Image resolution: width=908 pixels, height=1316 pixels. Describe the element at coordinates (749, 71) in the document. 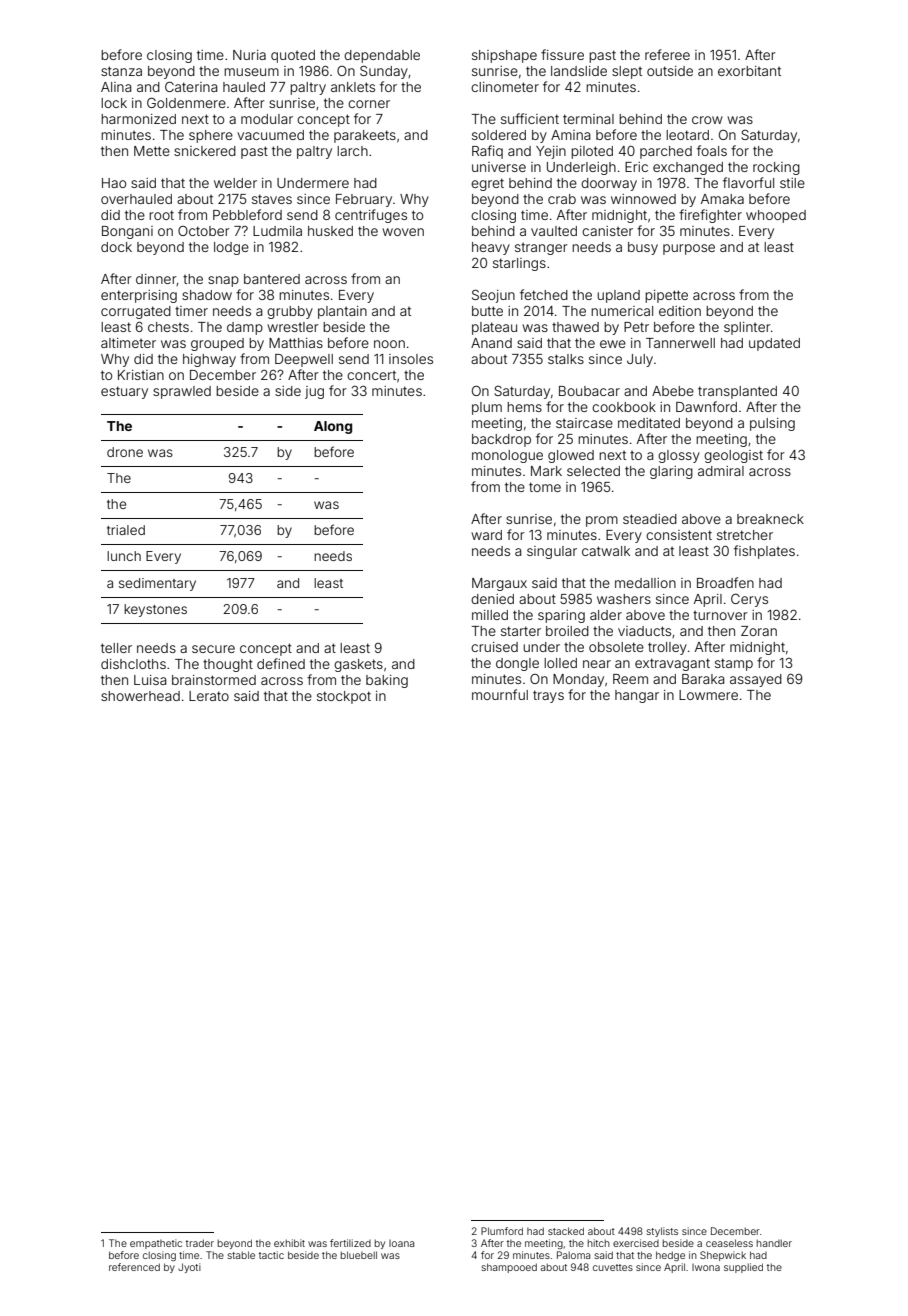

I see `exorbitant` at that location.
